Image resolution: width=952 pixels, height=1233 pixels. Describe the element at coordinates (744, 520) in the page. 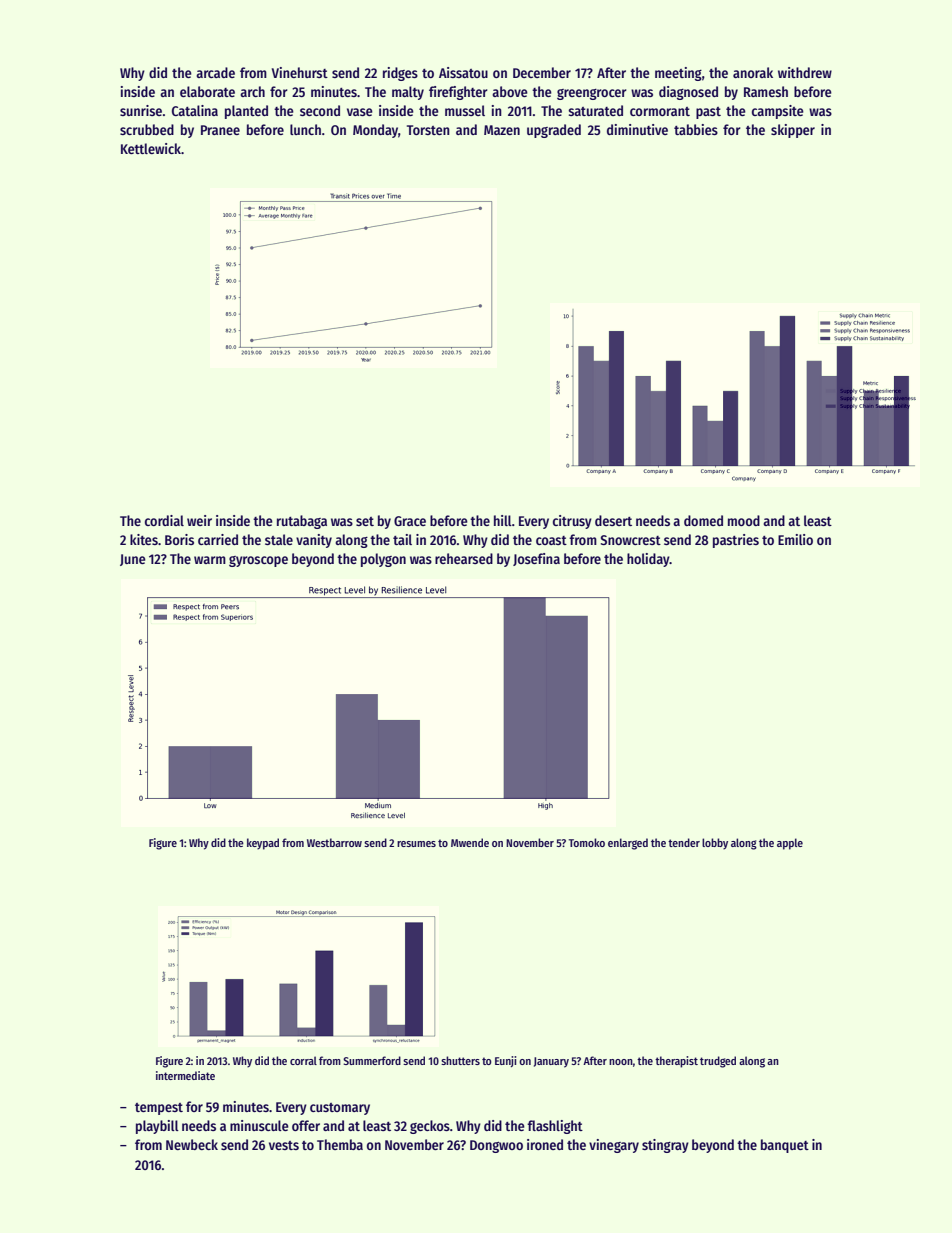

I see `mood` at that location.
